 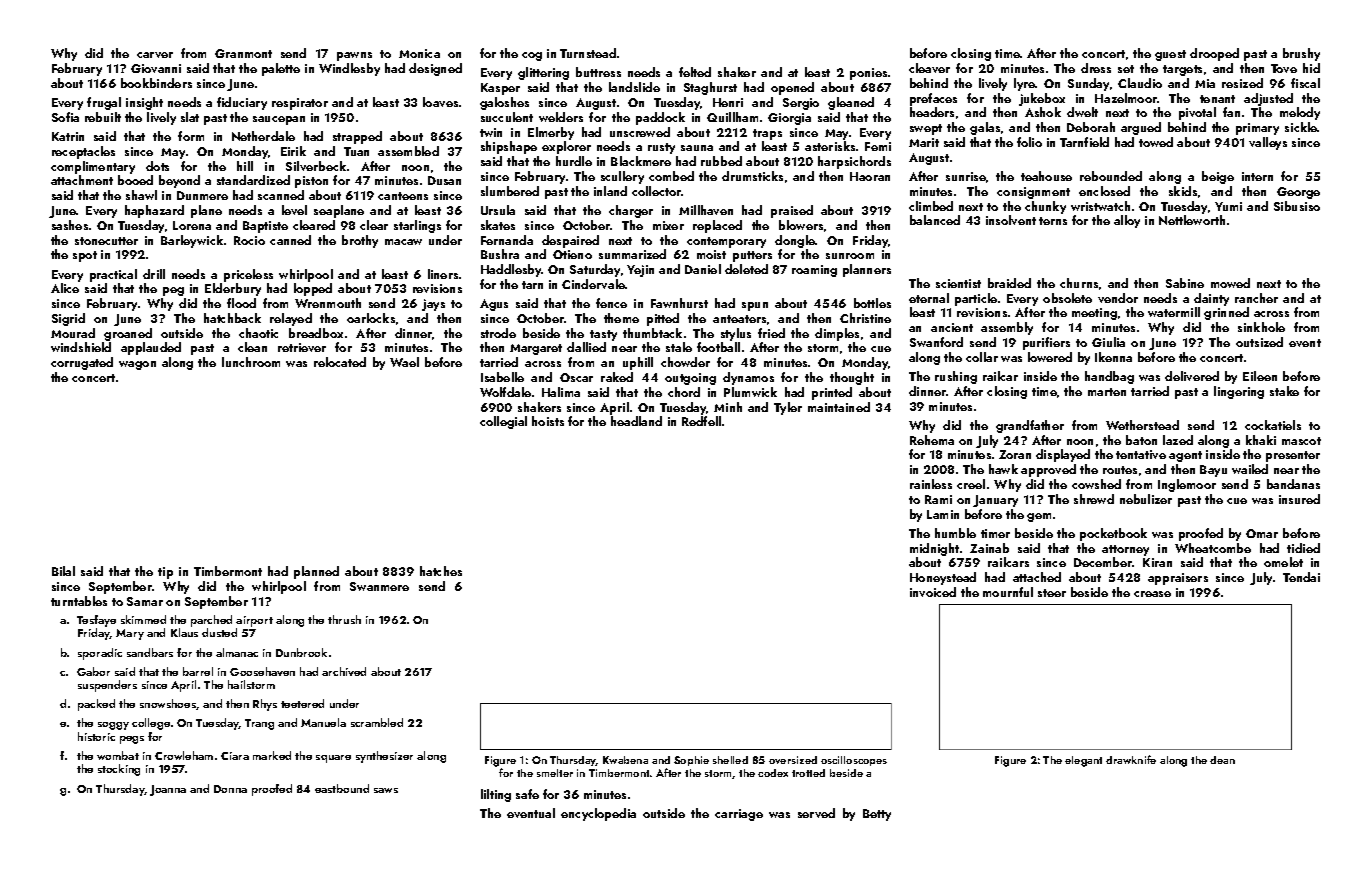 I want to click on eastbound, so click(x=342, y=788).
